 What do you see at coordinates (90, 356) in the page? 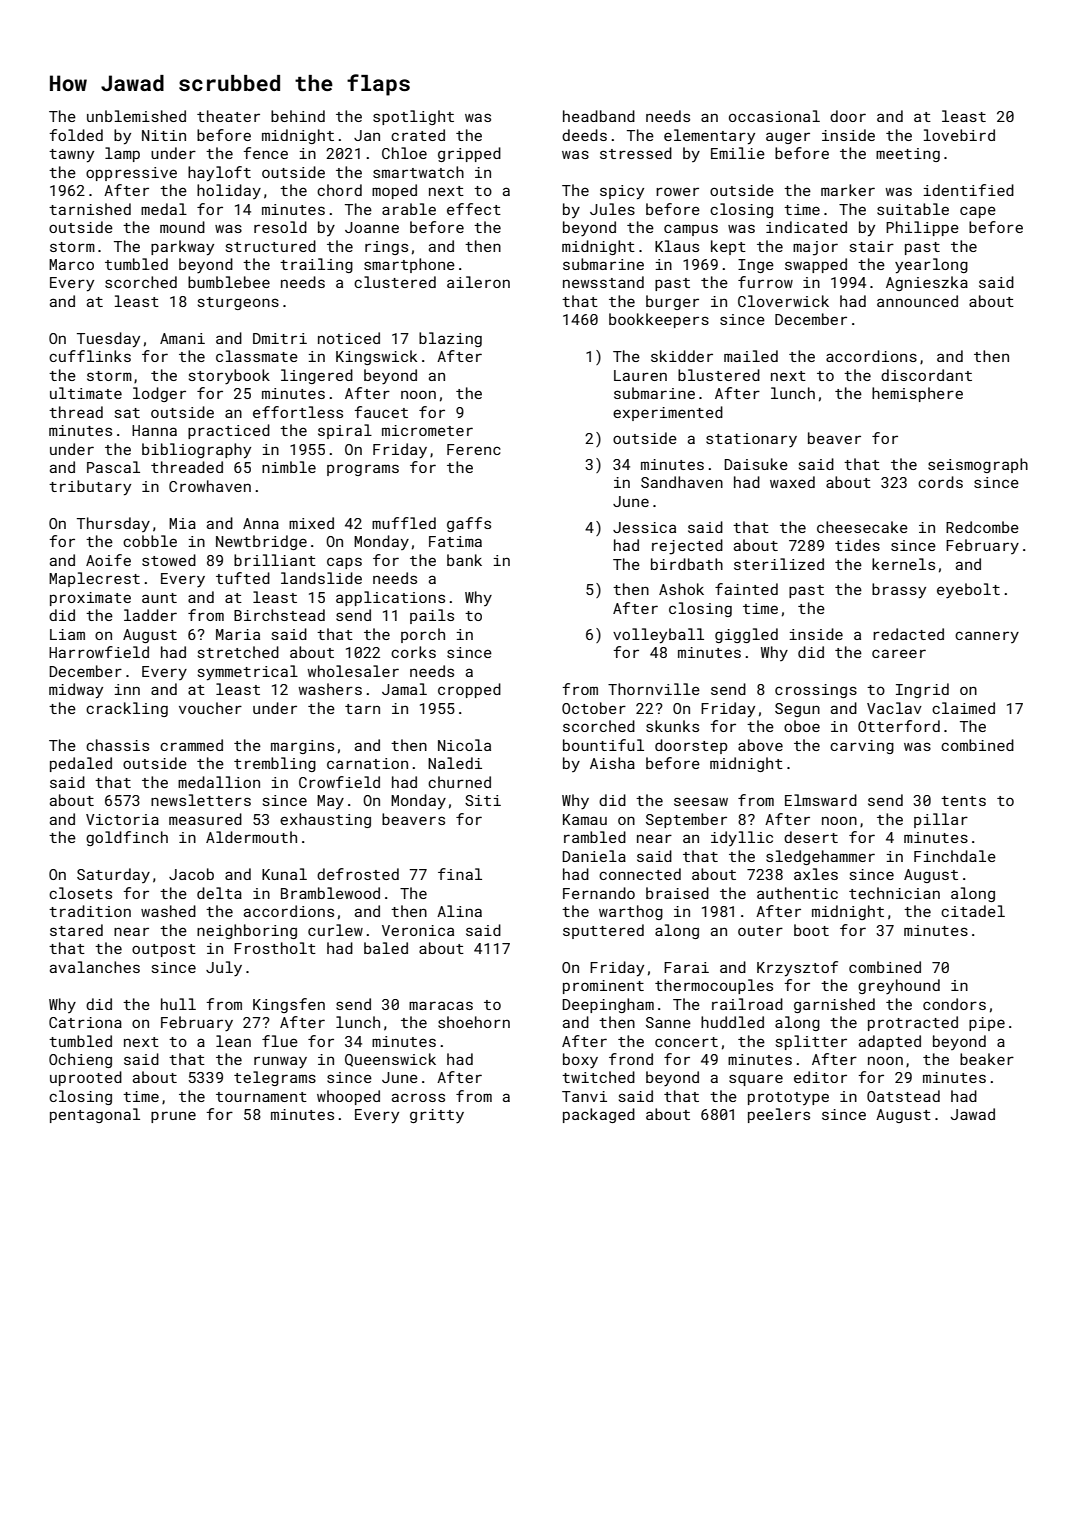
I see `cufflinks` at bounding box center [90, 356].
